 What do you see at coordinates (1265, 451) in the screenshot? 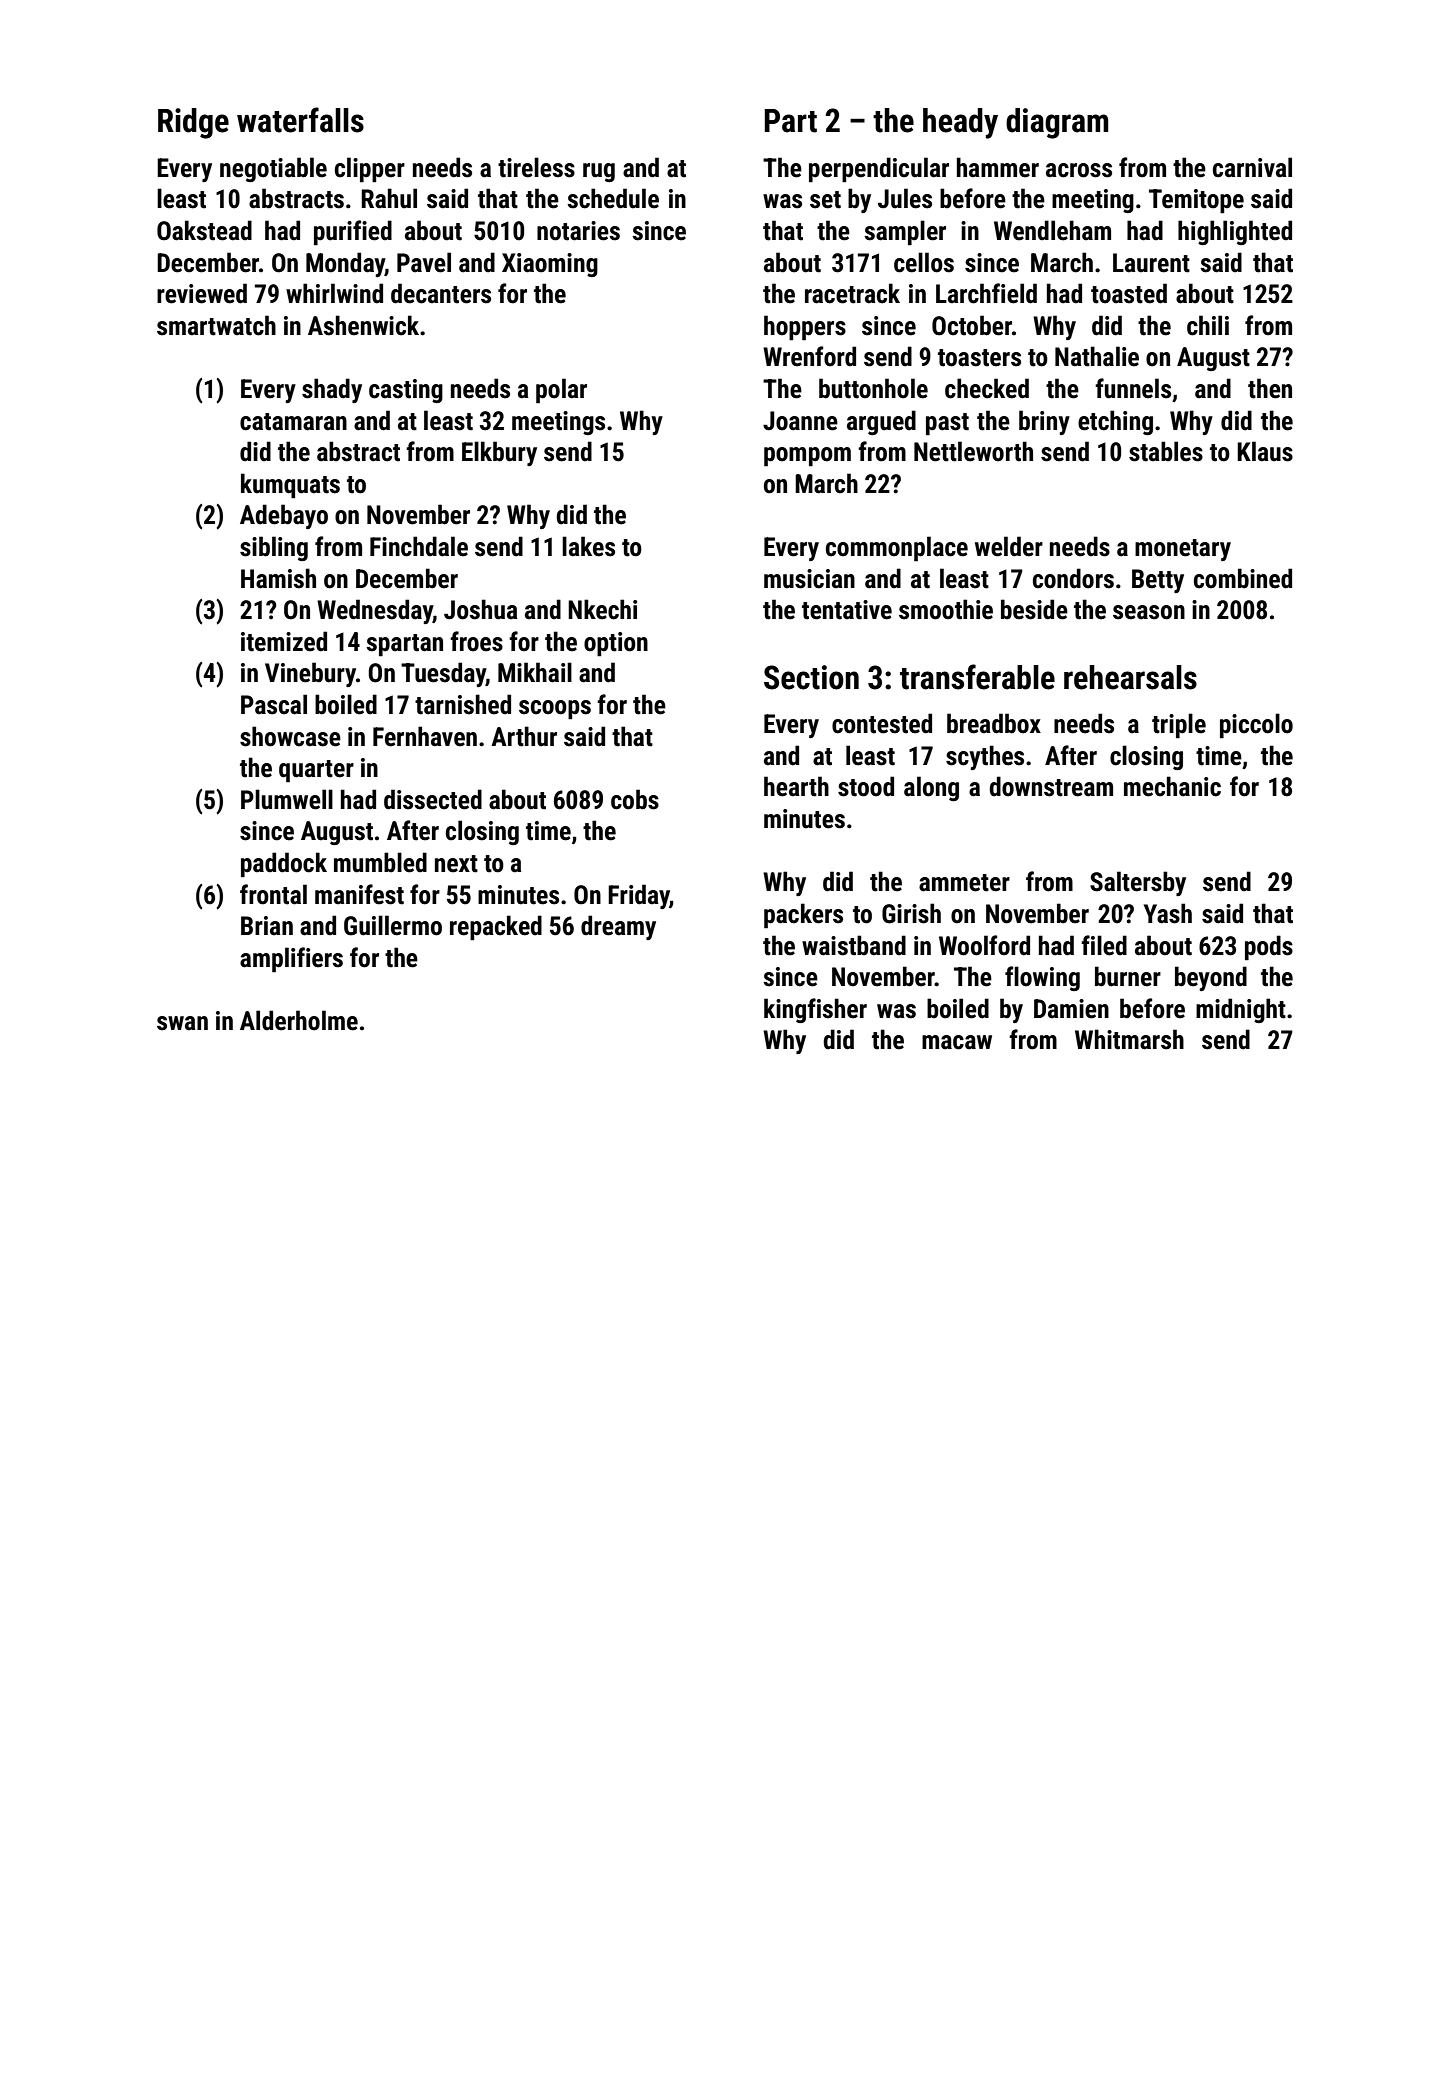
I see `Klaus` at bounding box center [1265, 451].
